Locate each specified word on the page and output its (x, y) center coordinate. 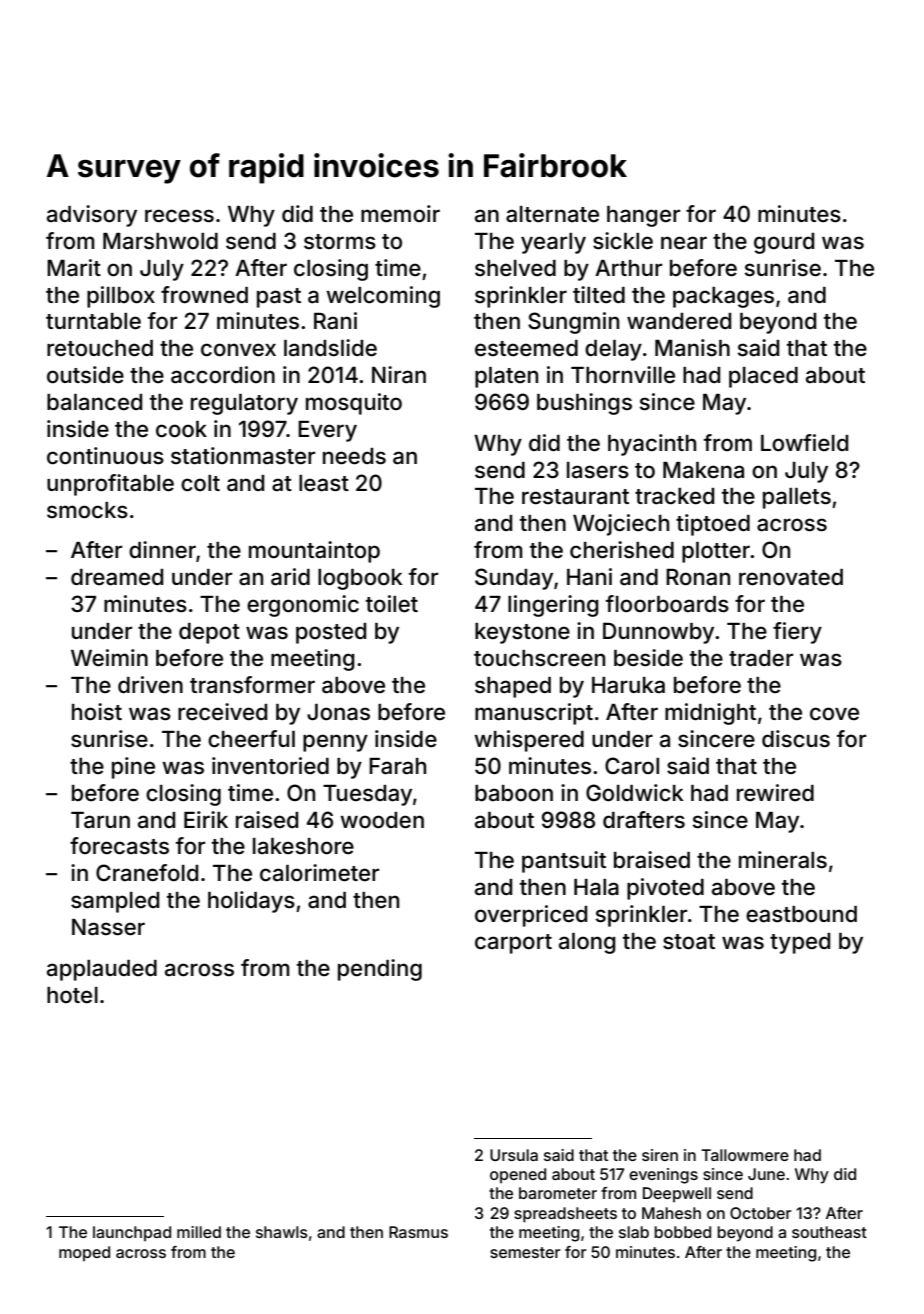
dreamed (117, 577)
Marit (74, 268)
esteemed (526, 348)
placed (763, 377)
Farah (397, 766)
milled (199, 1232)
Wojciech (621, 525)
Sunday (514, 579)
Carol (632, 766)
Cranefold (147, 873)
